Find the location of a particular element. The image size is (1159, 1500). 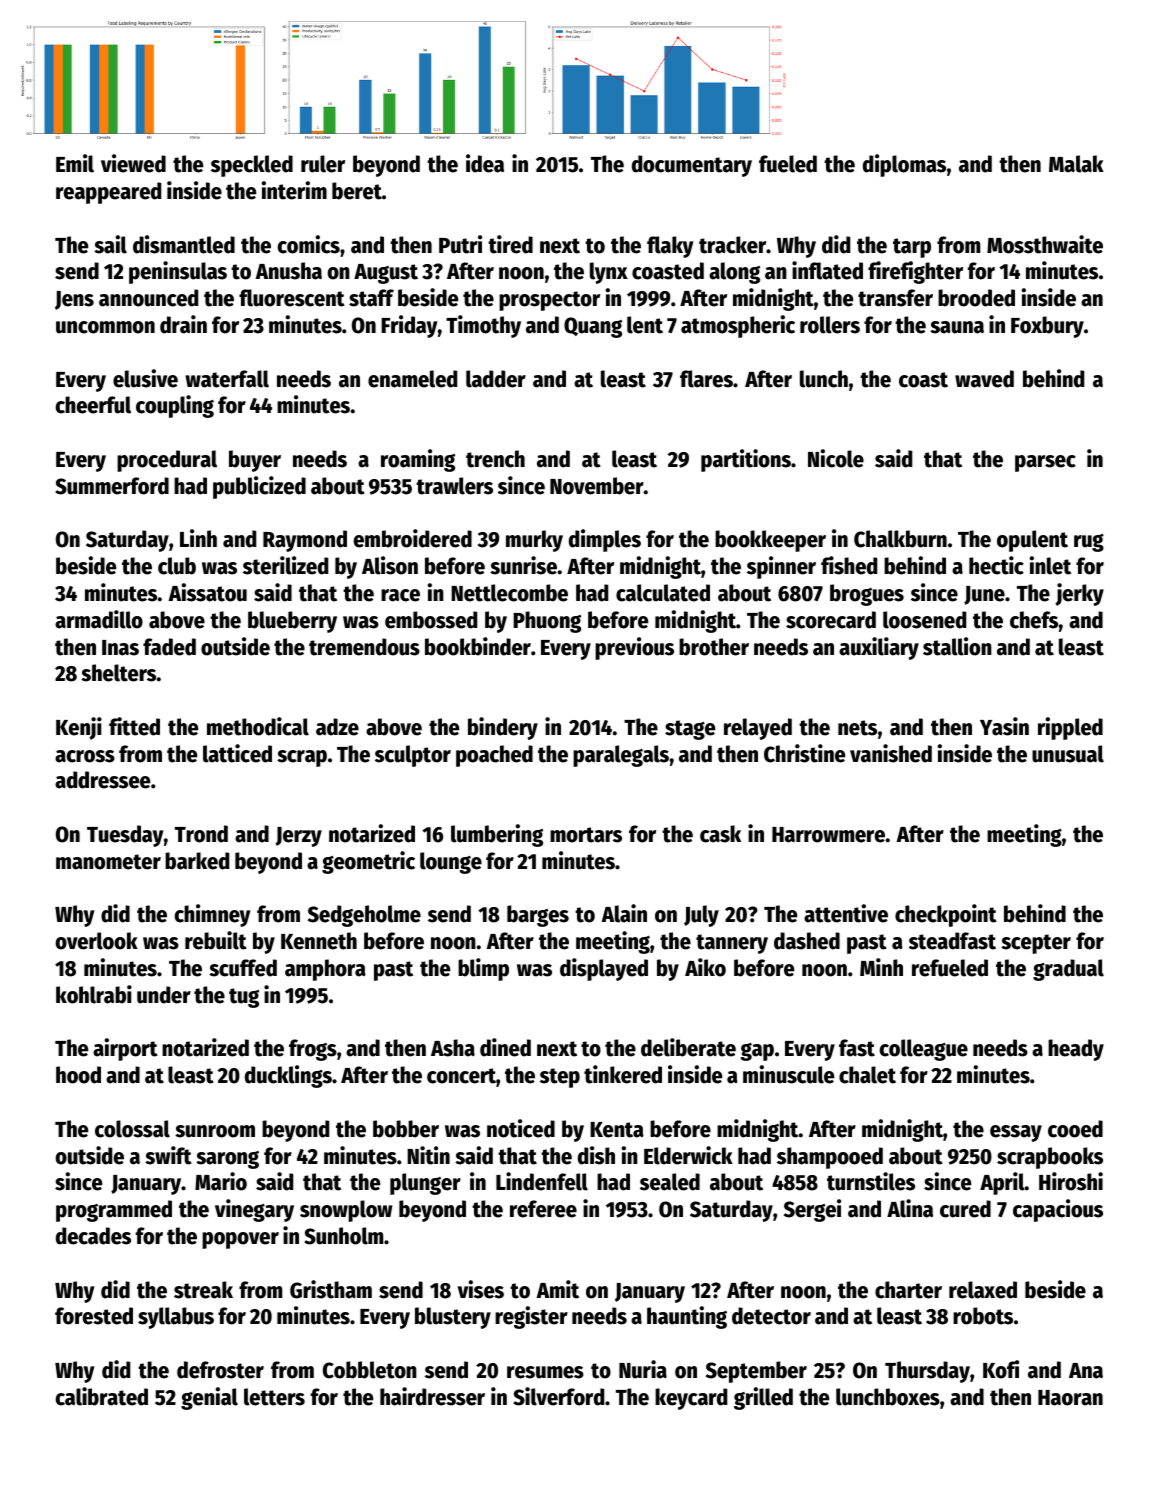

sunrise is located at coordinates (523, 565).
